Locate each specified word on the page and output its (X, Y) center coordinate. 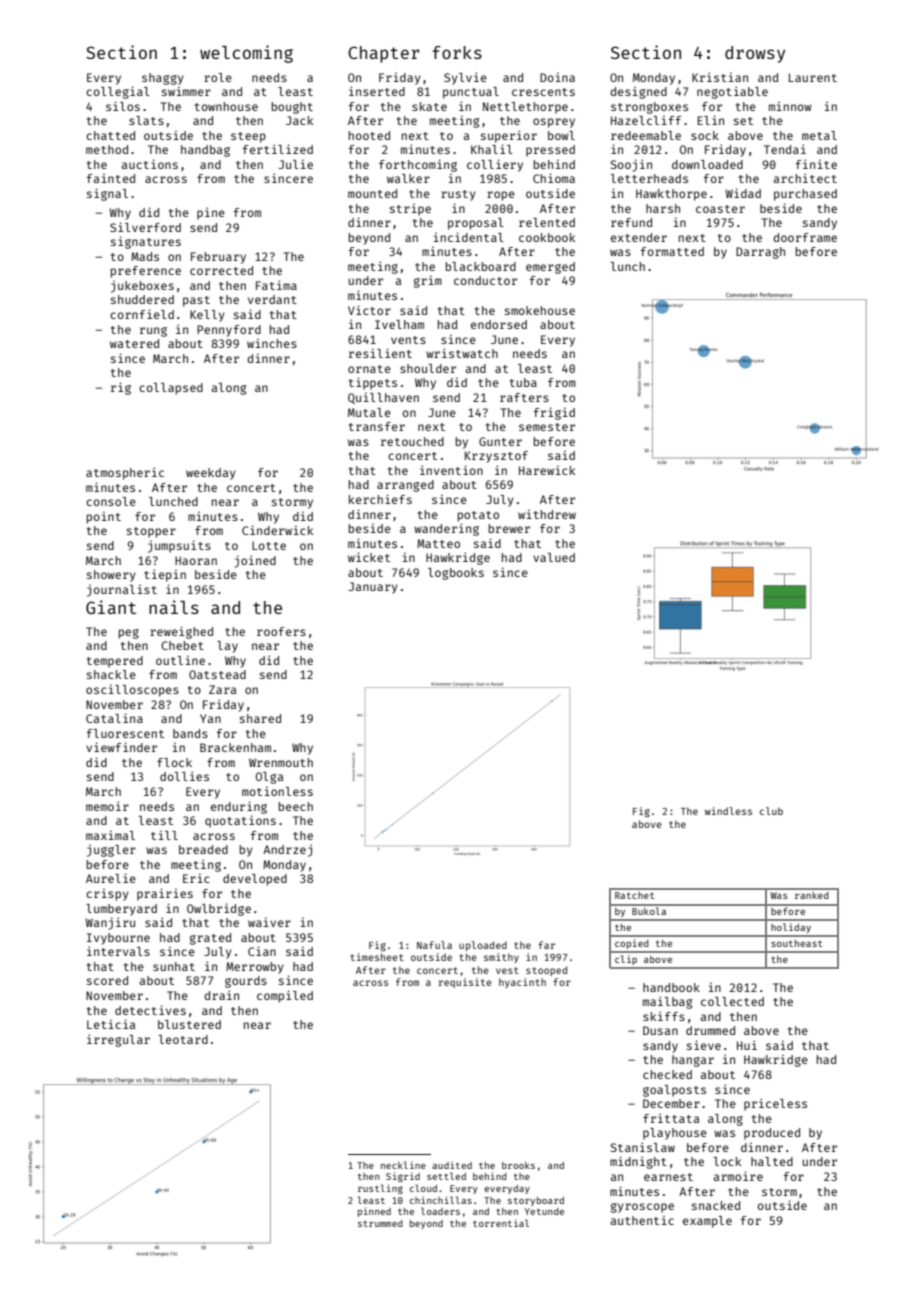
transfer (377, 426)
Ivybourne (118, 939)
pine (211, 213)
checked (667, 1074)
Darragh (760, 253)
